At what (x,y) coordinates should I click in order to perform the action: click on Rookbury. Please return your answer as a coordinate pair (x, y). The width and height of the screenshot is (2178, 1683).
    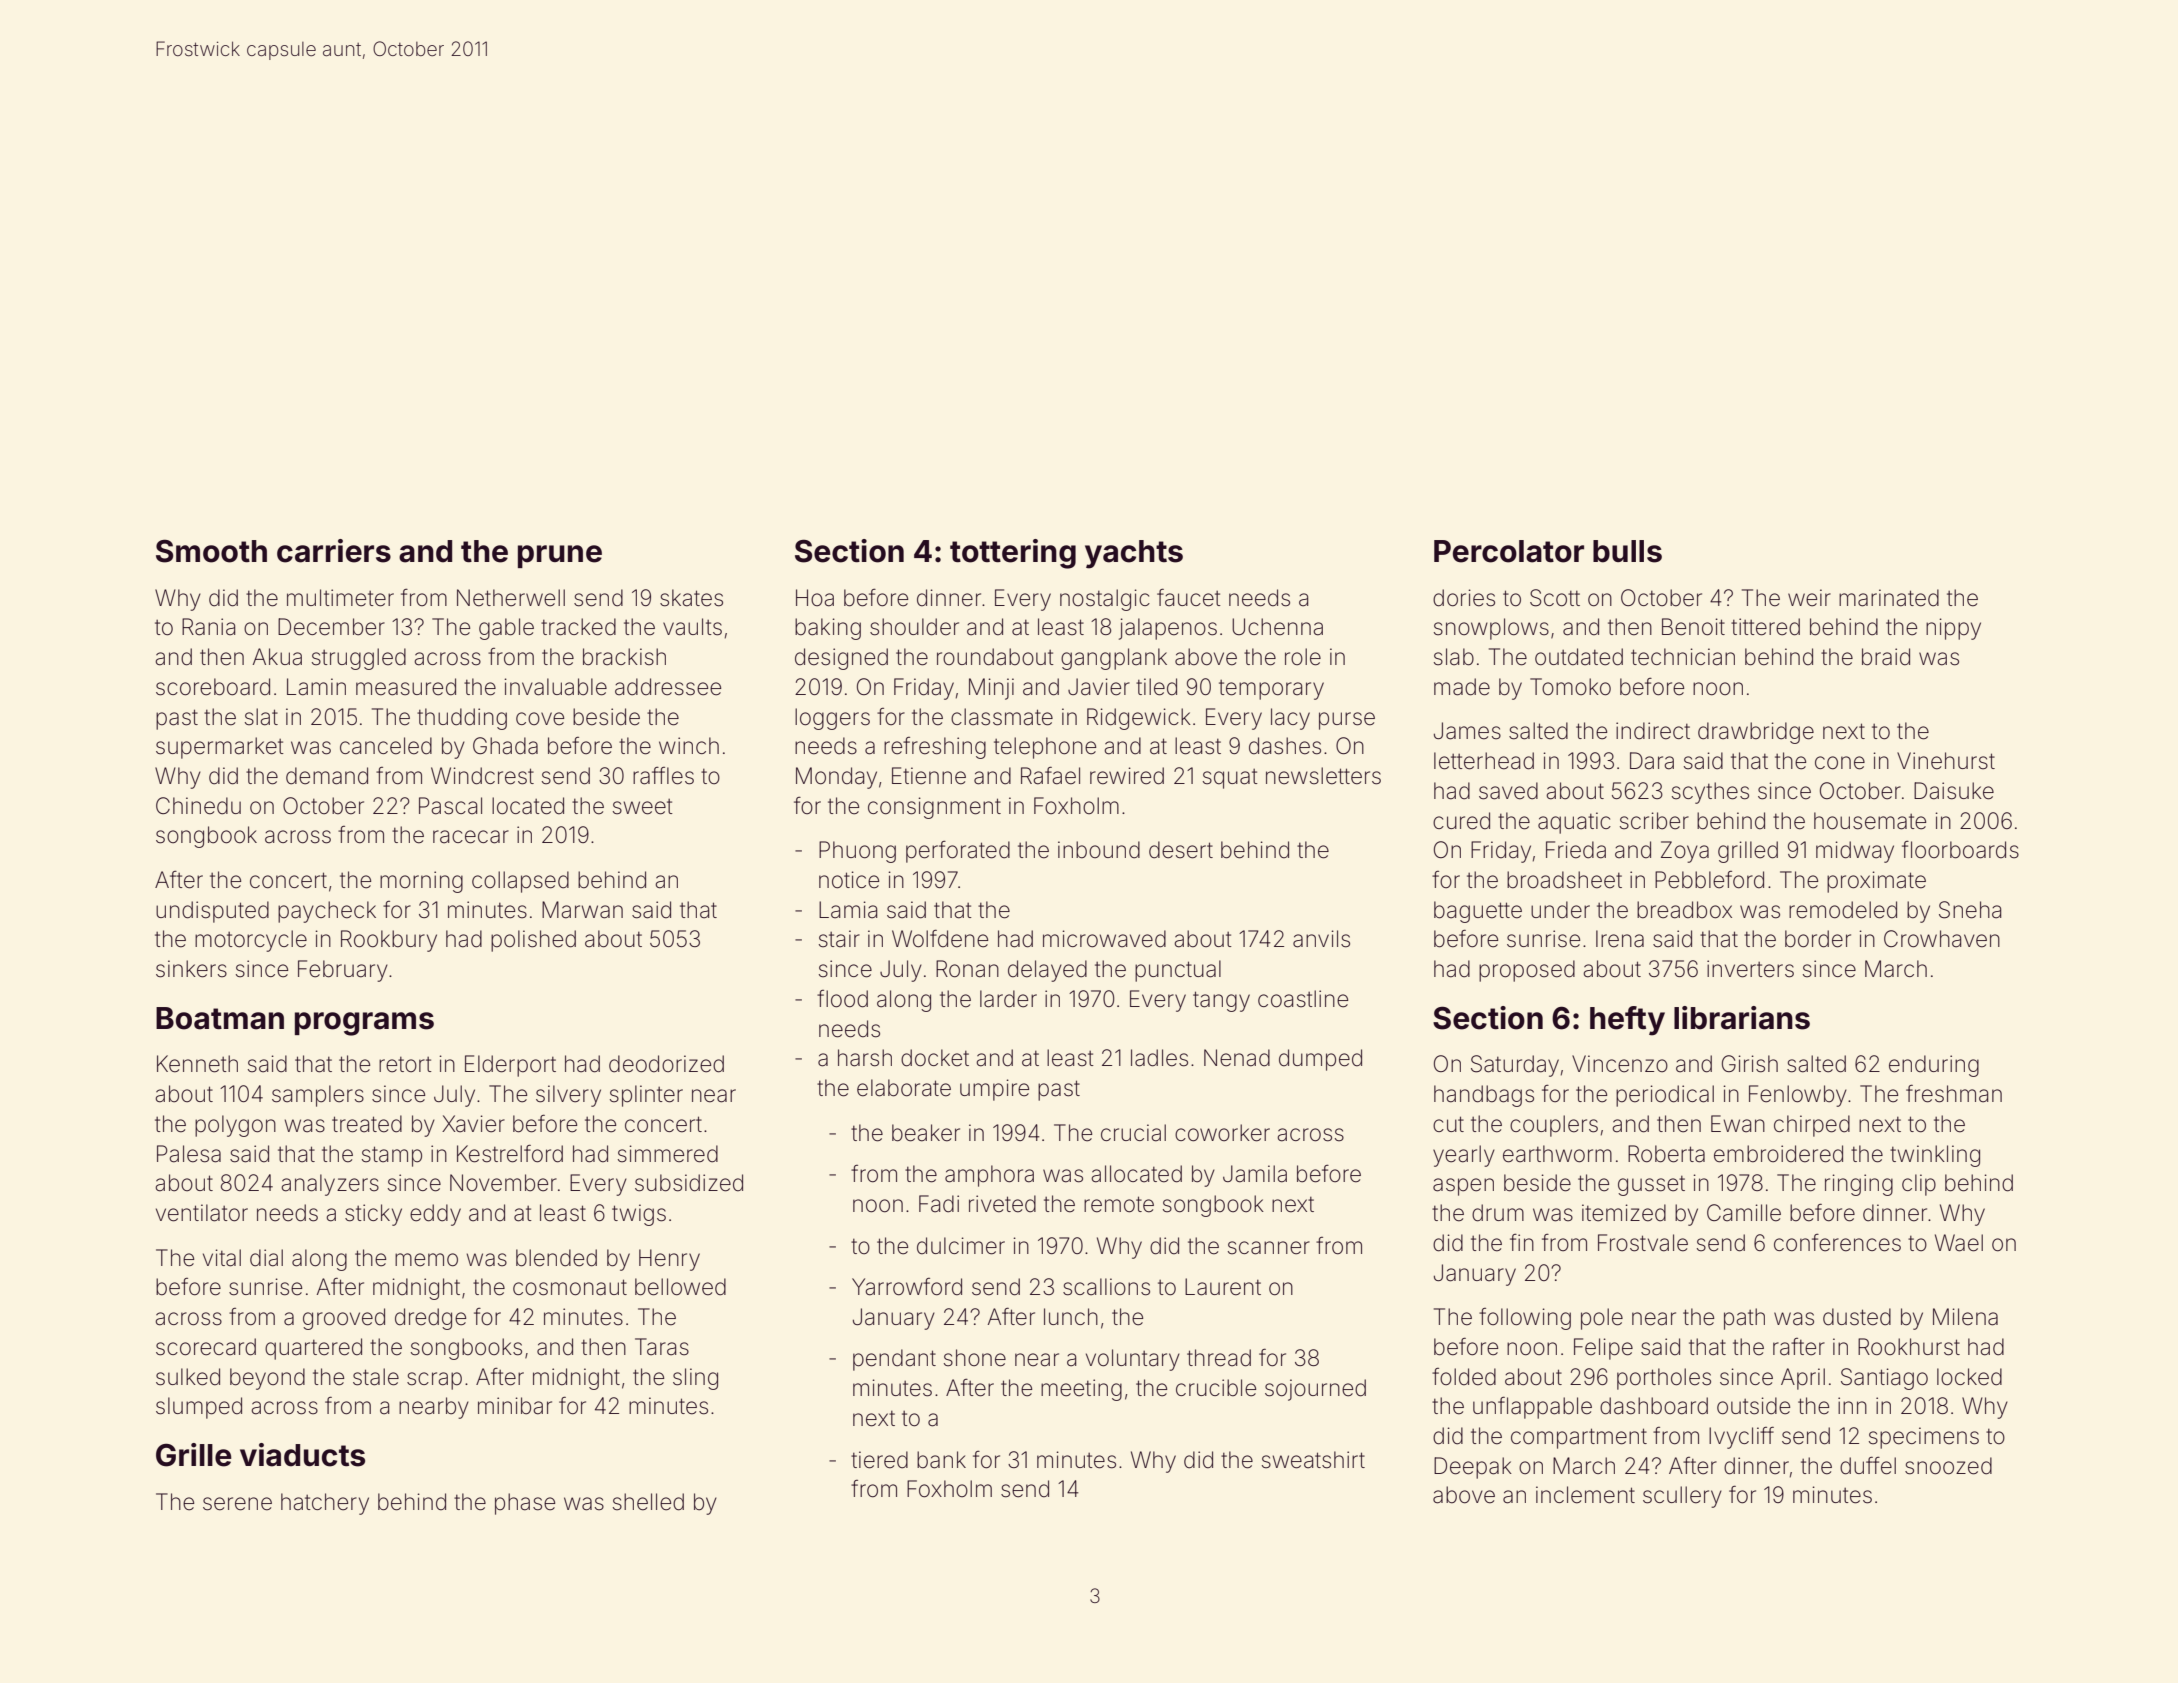
    Looking at the image, I should click on (389, 941).
